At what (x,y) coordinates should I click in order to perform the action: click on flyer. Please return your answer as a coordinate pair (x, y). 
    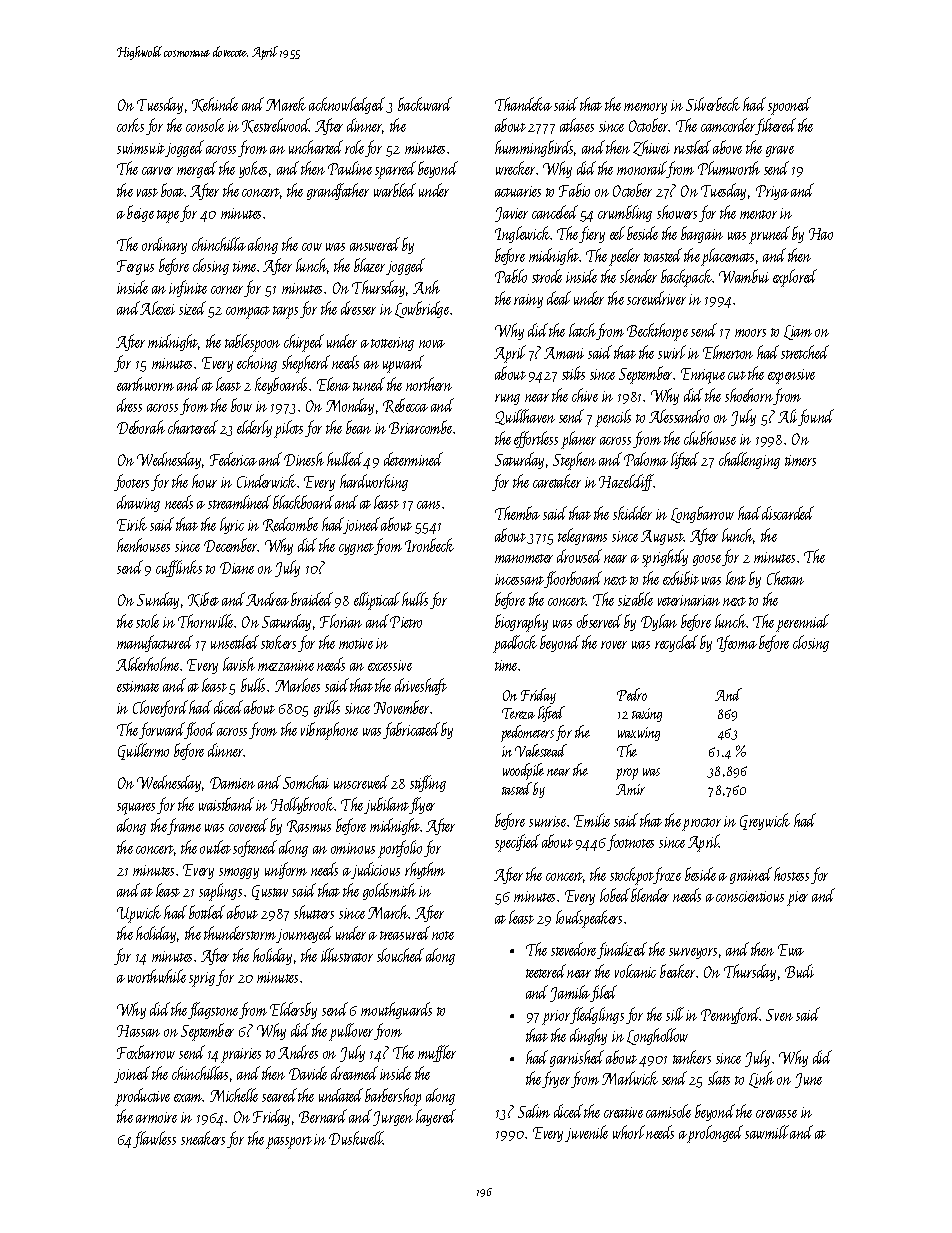
    Looking at the image, I should click on (422, 805).
